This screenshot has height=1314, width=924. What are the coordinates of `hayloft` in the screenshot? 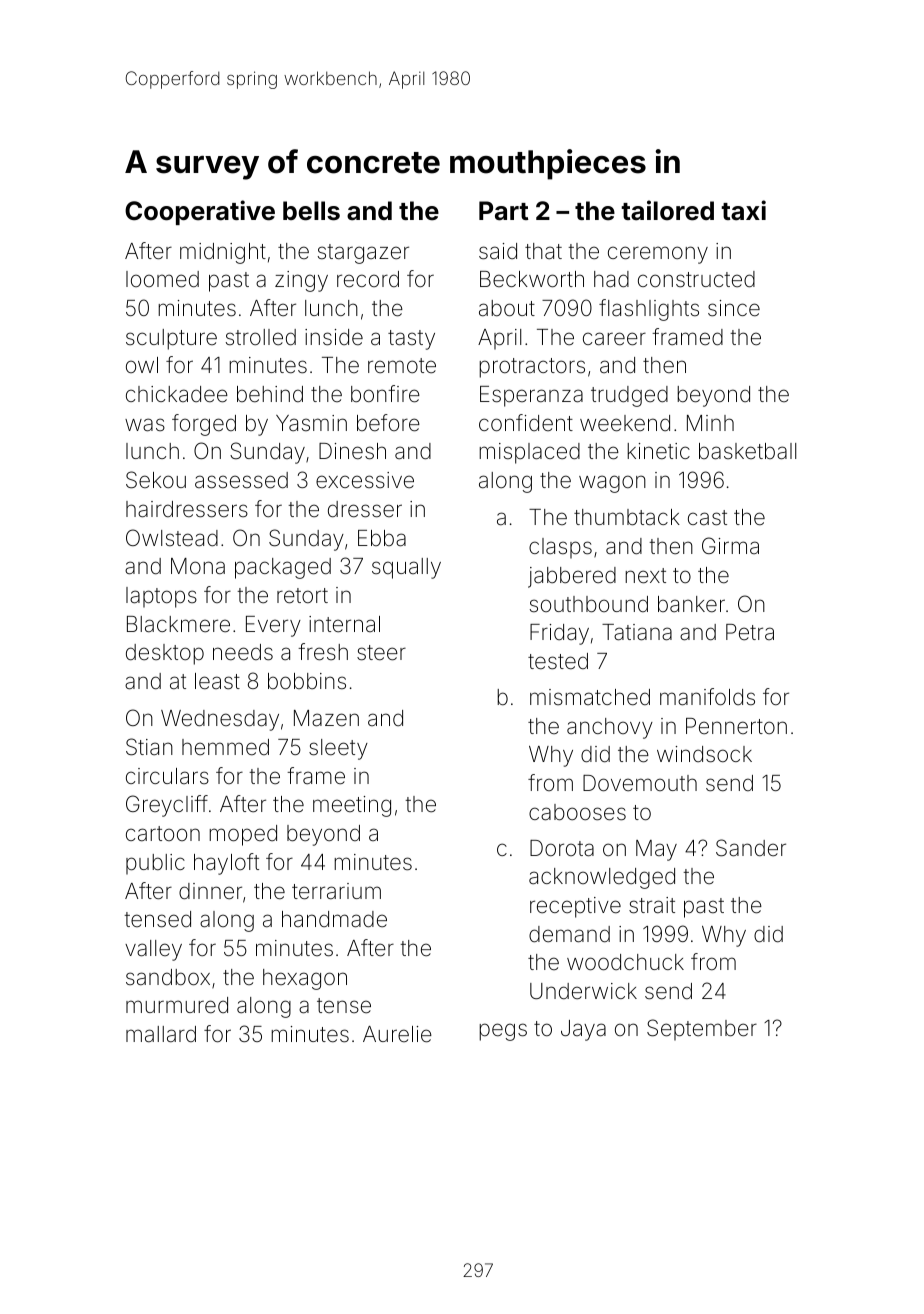 It's located at (226, 864).
